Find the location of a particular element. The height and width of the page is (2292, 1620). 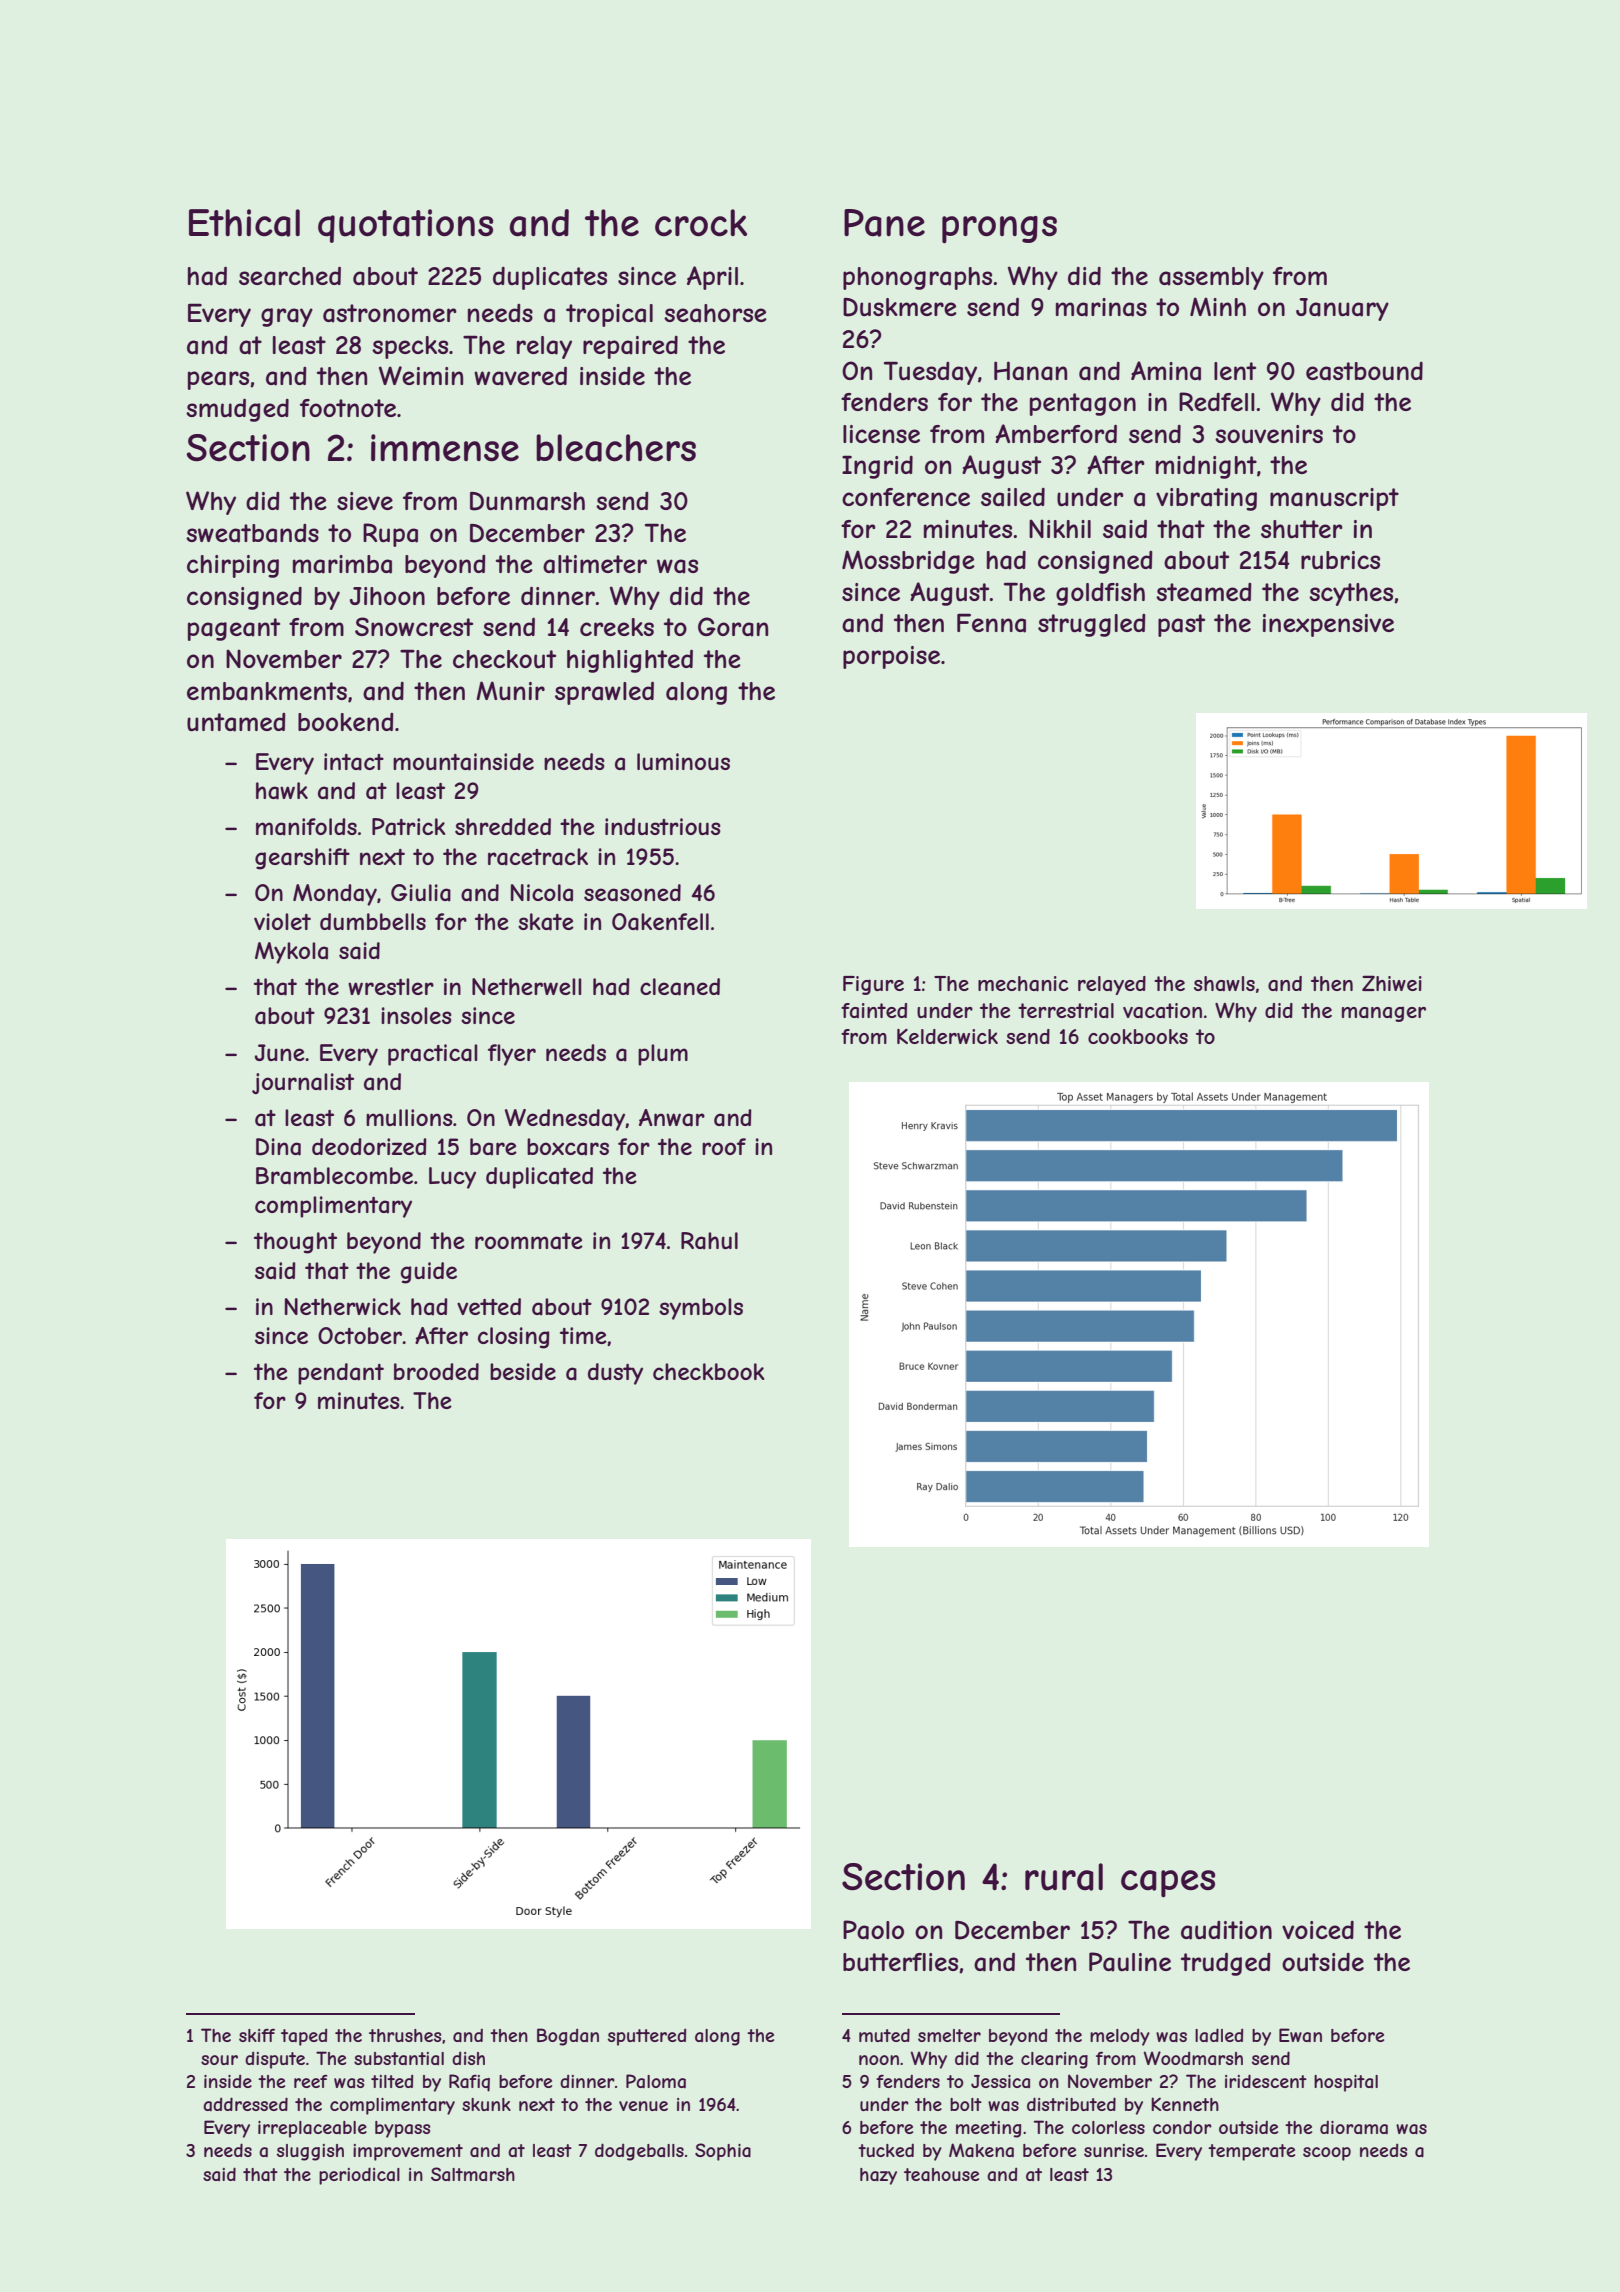

searched is located at coordinates (290, 276).
